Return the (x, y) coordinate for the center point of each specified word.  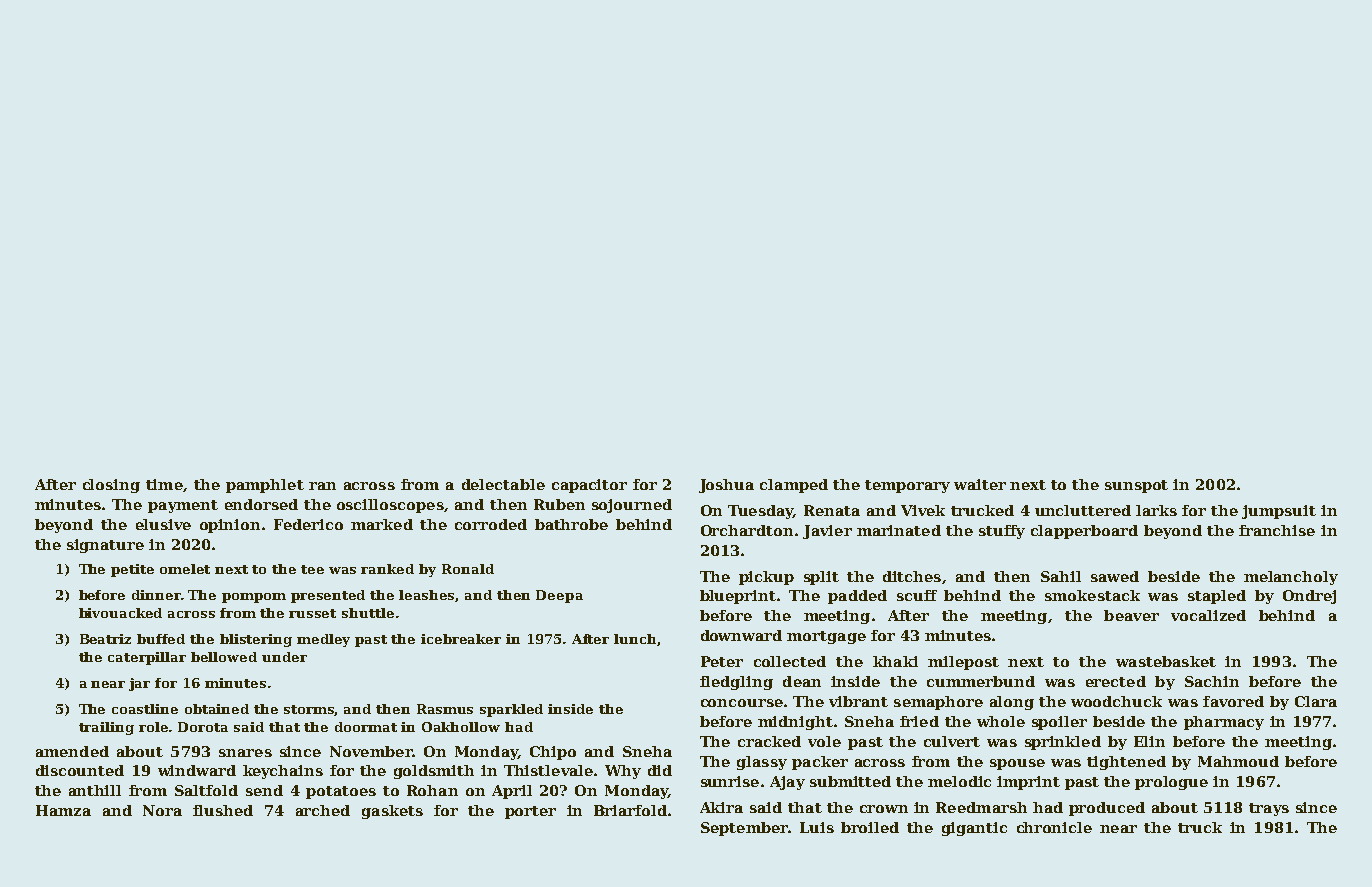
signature (105, 546)
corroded (491, 524)
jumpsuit (1279, 512)
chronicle (1054, 827)
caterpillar (147, 658)
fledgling (736, 683)
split (821, 578)
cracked (769, 741)
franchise (1277, 530)
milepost (963, 663)
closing (111, 486)
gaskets (392, 812)
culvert (952, 741)
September (744, 829)
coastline (145, 709)
